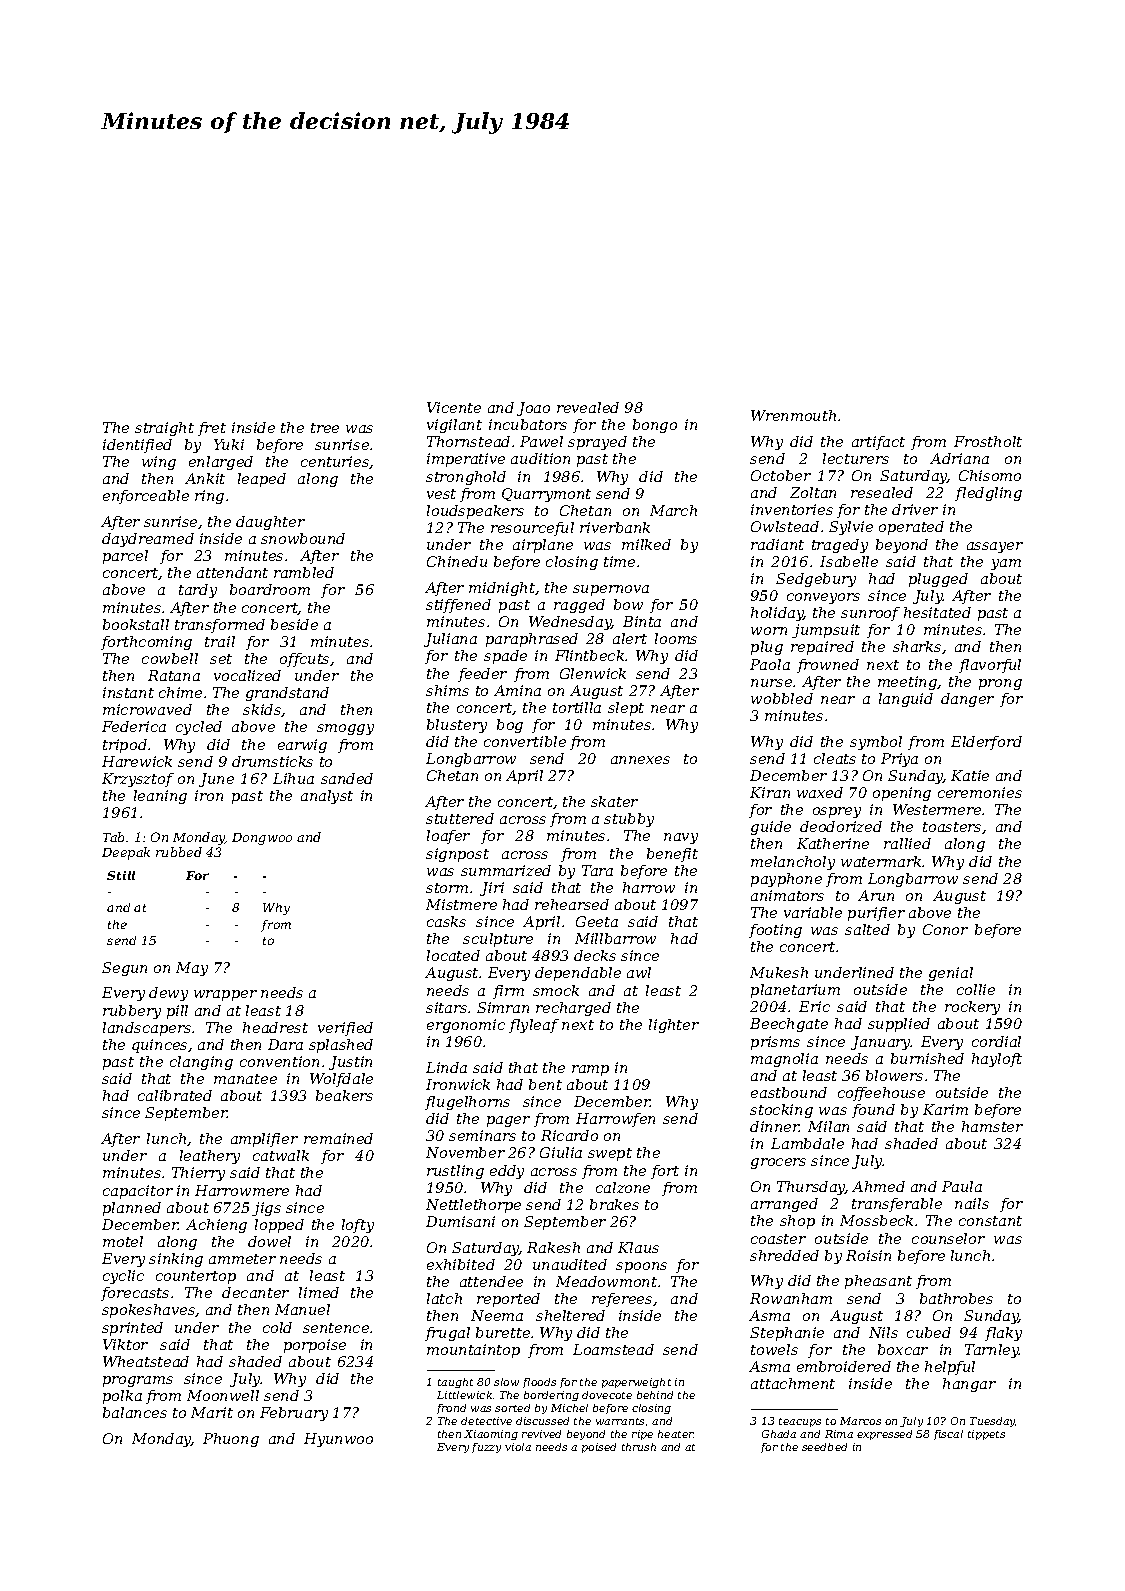 The image size is (1125, 1591). I want to click on Viktor, so click(125, 1344).
